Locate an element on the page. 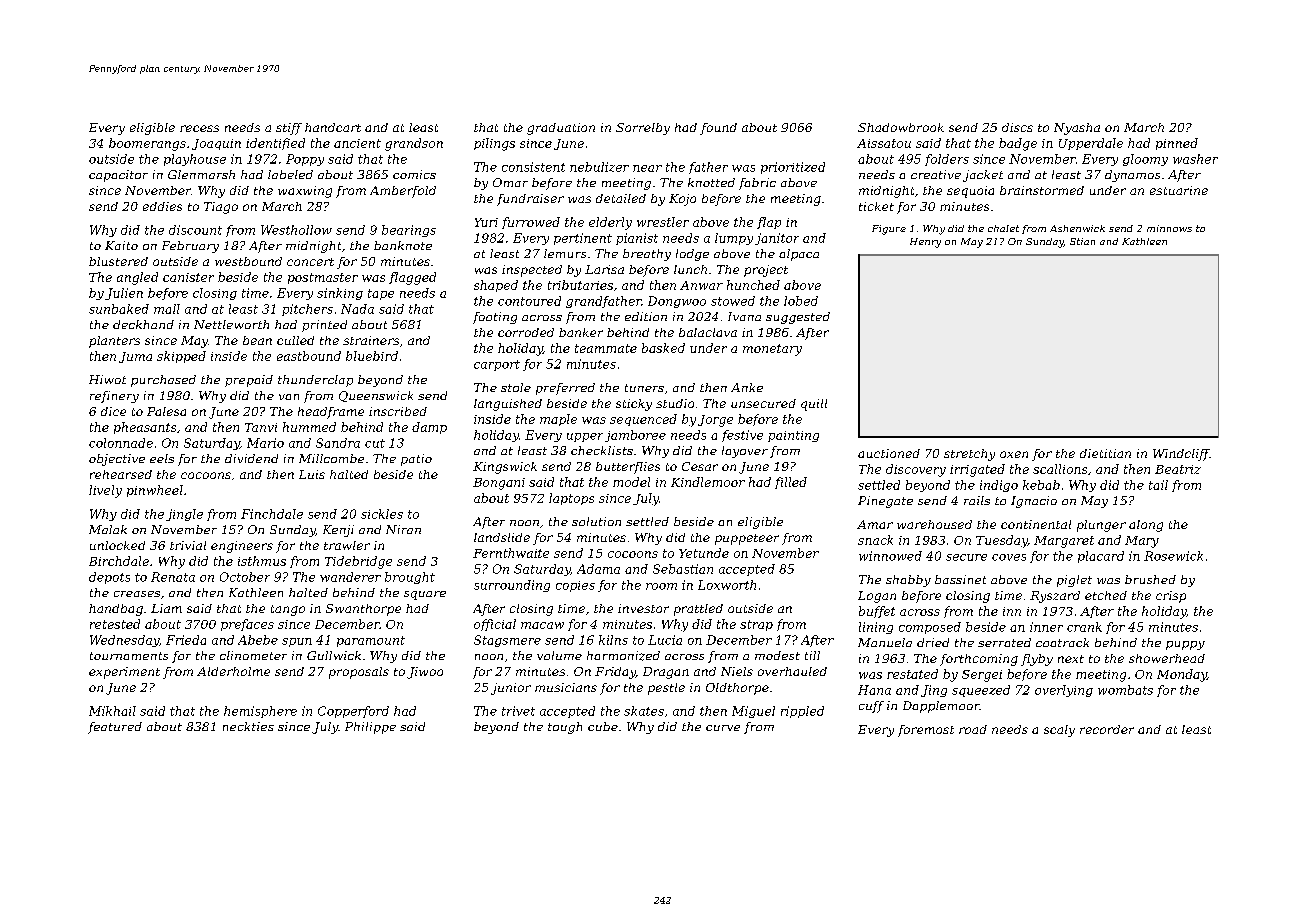  washer is located at coordinates (1195, 159).
